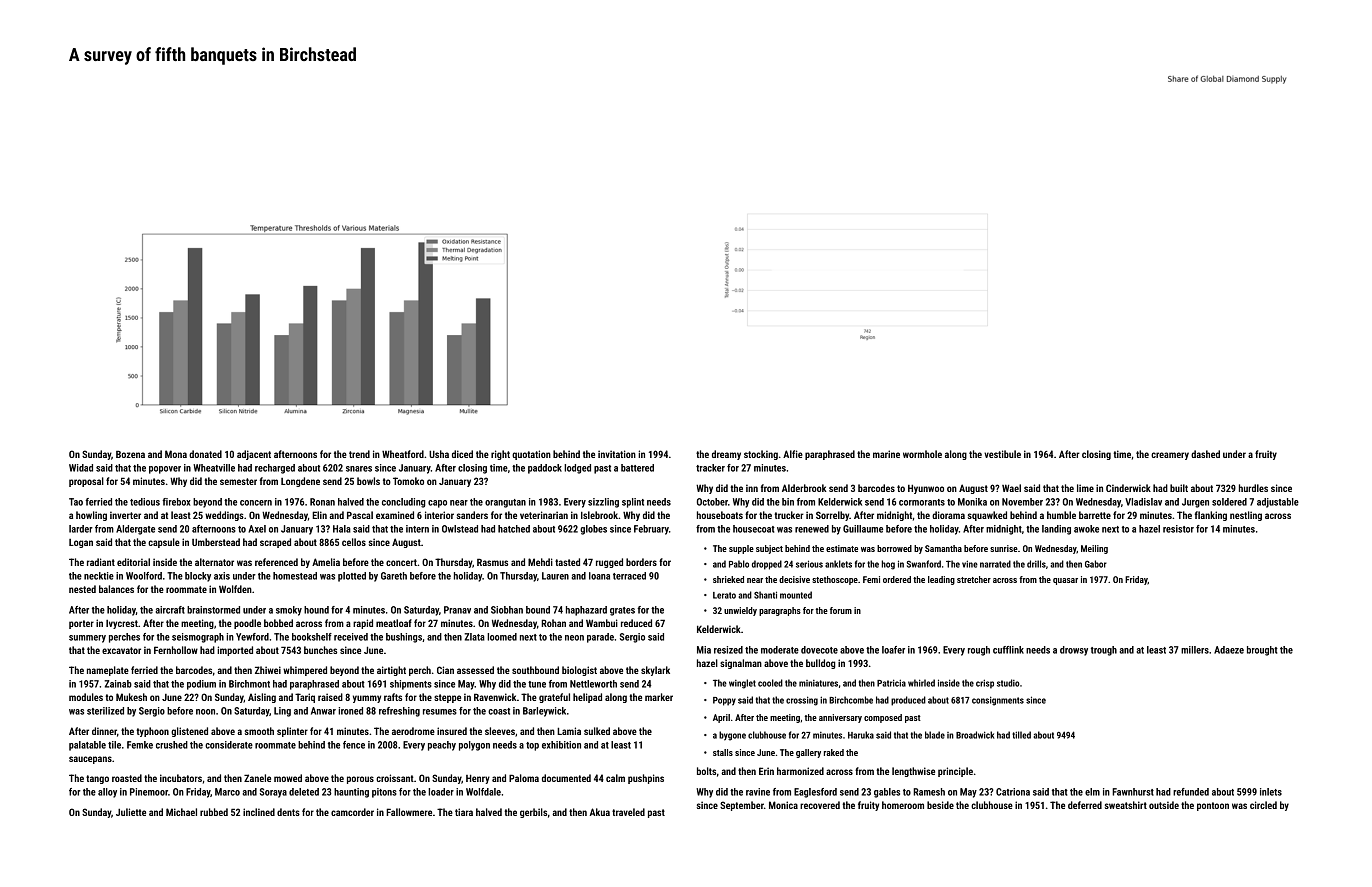 This page has width=1372, height=887. What do you see at coordinates (780, 611) in the page?
I see `paragraphs` at bounding box center [780, 611].
